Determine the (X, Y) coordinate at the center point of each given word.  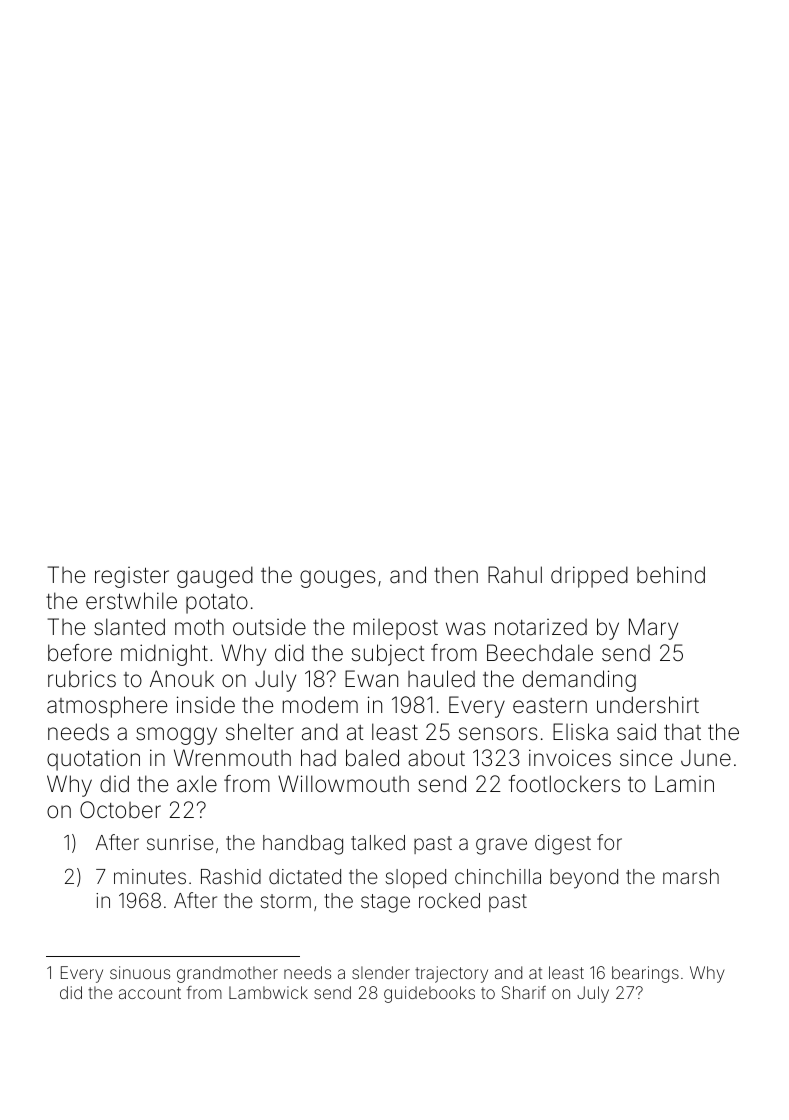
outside (269, 627)
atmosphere (107, 707)
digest (563, 845)
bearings (645, 974)
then (456, 575)
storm (285, 901)
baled (372, 758)
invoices (570, 758)
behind (671, 575)
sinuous (140, 972)
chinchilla (498, 876)
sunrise (180, 842)
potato (217, 603)
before (80, 653)
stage (385, 903)
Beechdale (540, 653)
